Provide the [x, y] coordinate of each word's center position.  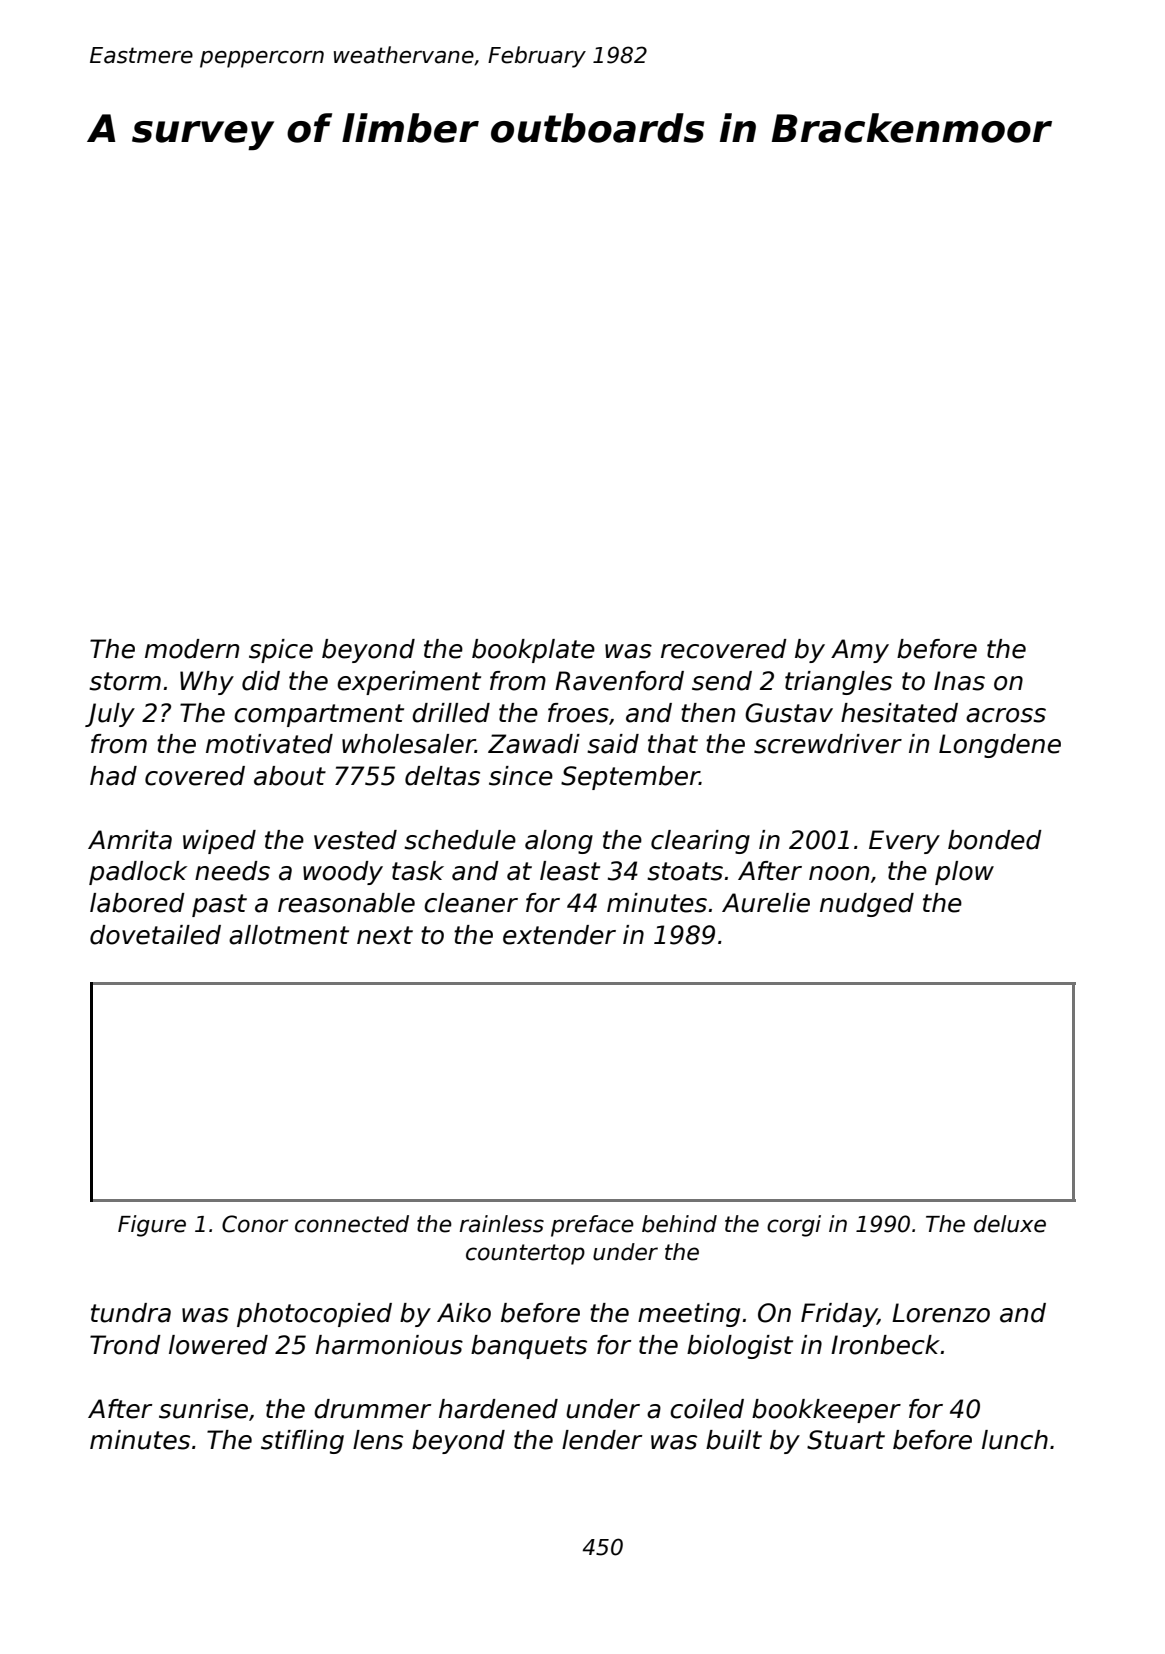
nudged [867, 905]
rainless [502, 1224]
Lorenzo [941, 1313]
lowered [218, 1345]
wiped [219, 842]
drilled [451, 713]
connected [352, 1224]
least [570, 871]
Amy [860, 651]
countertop [525, 1254]
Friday [839, 1315]
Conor [255, 1224]
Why [207, 683]
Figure [152, 1226]
